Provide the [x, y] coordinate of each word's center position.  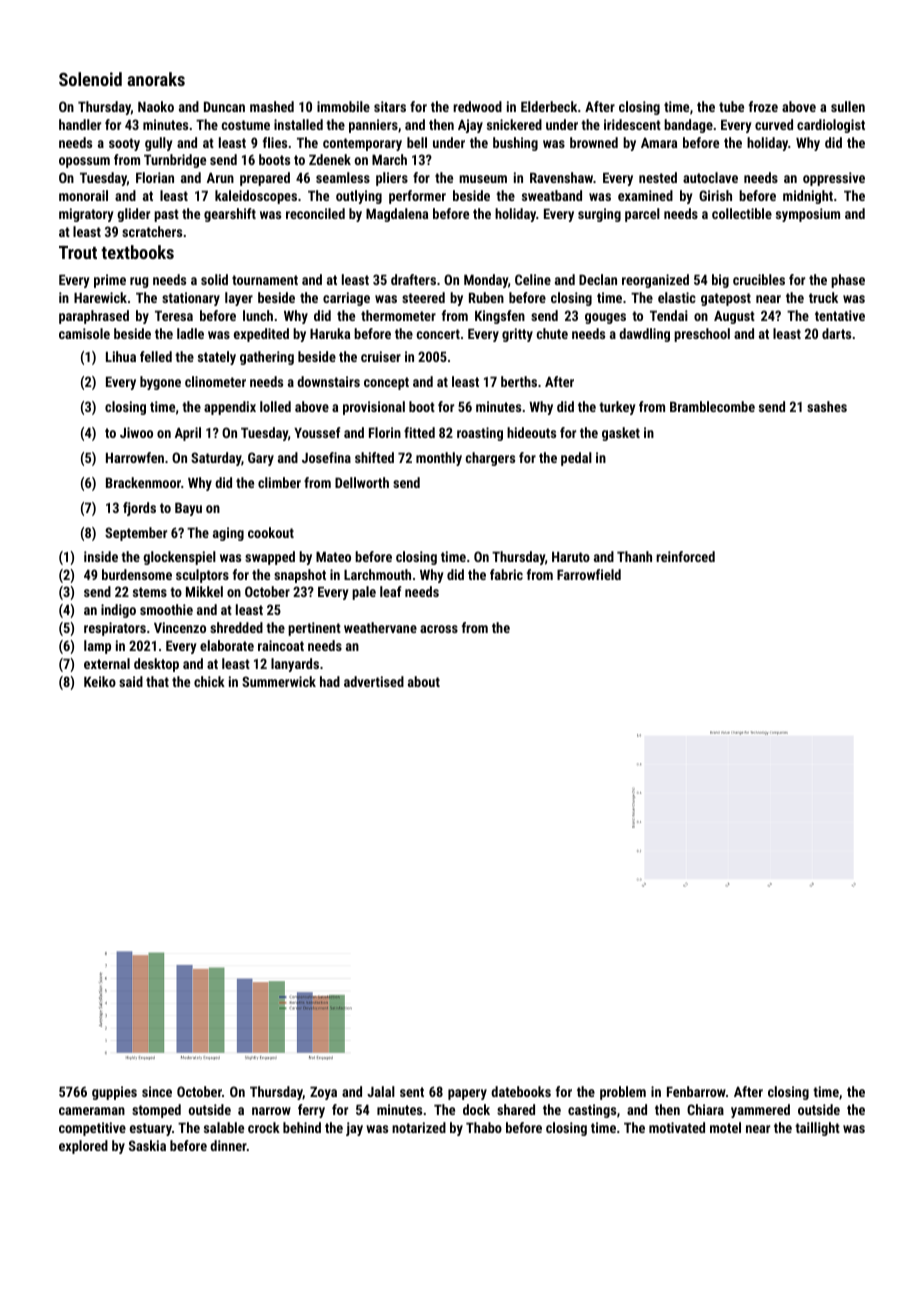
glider [133, 215]
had [330, 681]
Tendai [669, 315]
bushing [515, 144]
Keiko [100, 681]
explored [83, 1147]
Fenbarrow [696, 1091]
